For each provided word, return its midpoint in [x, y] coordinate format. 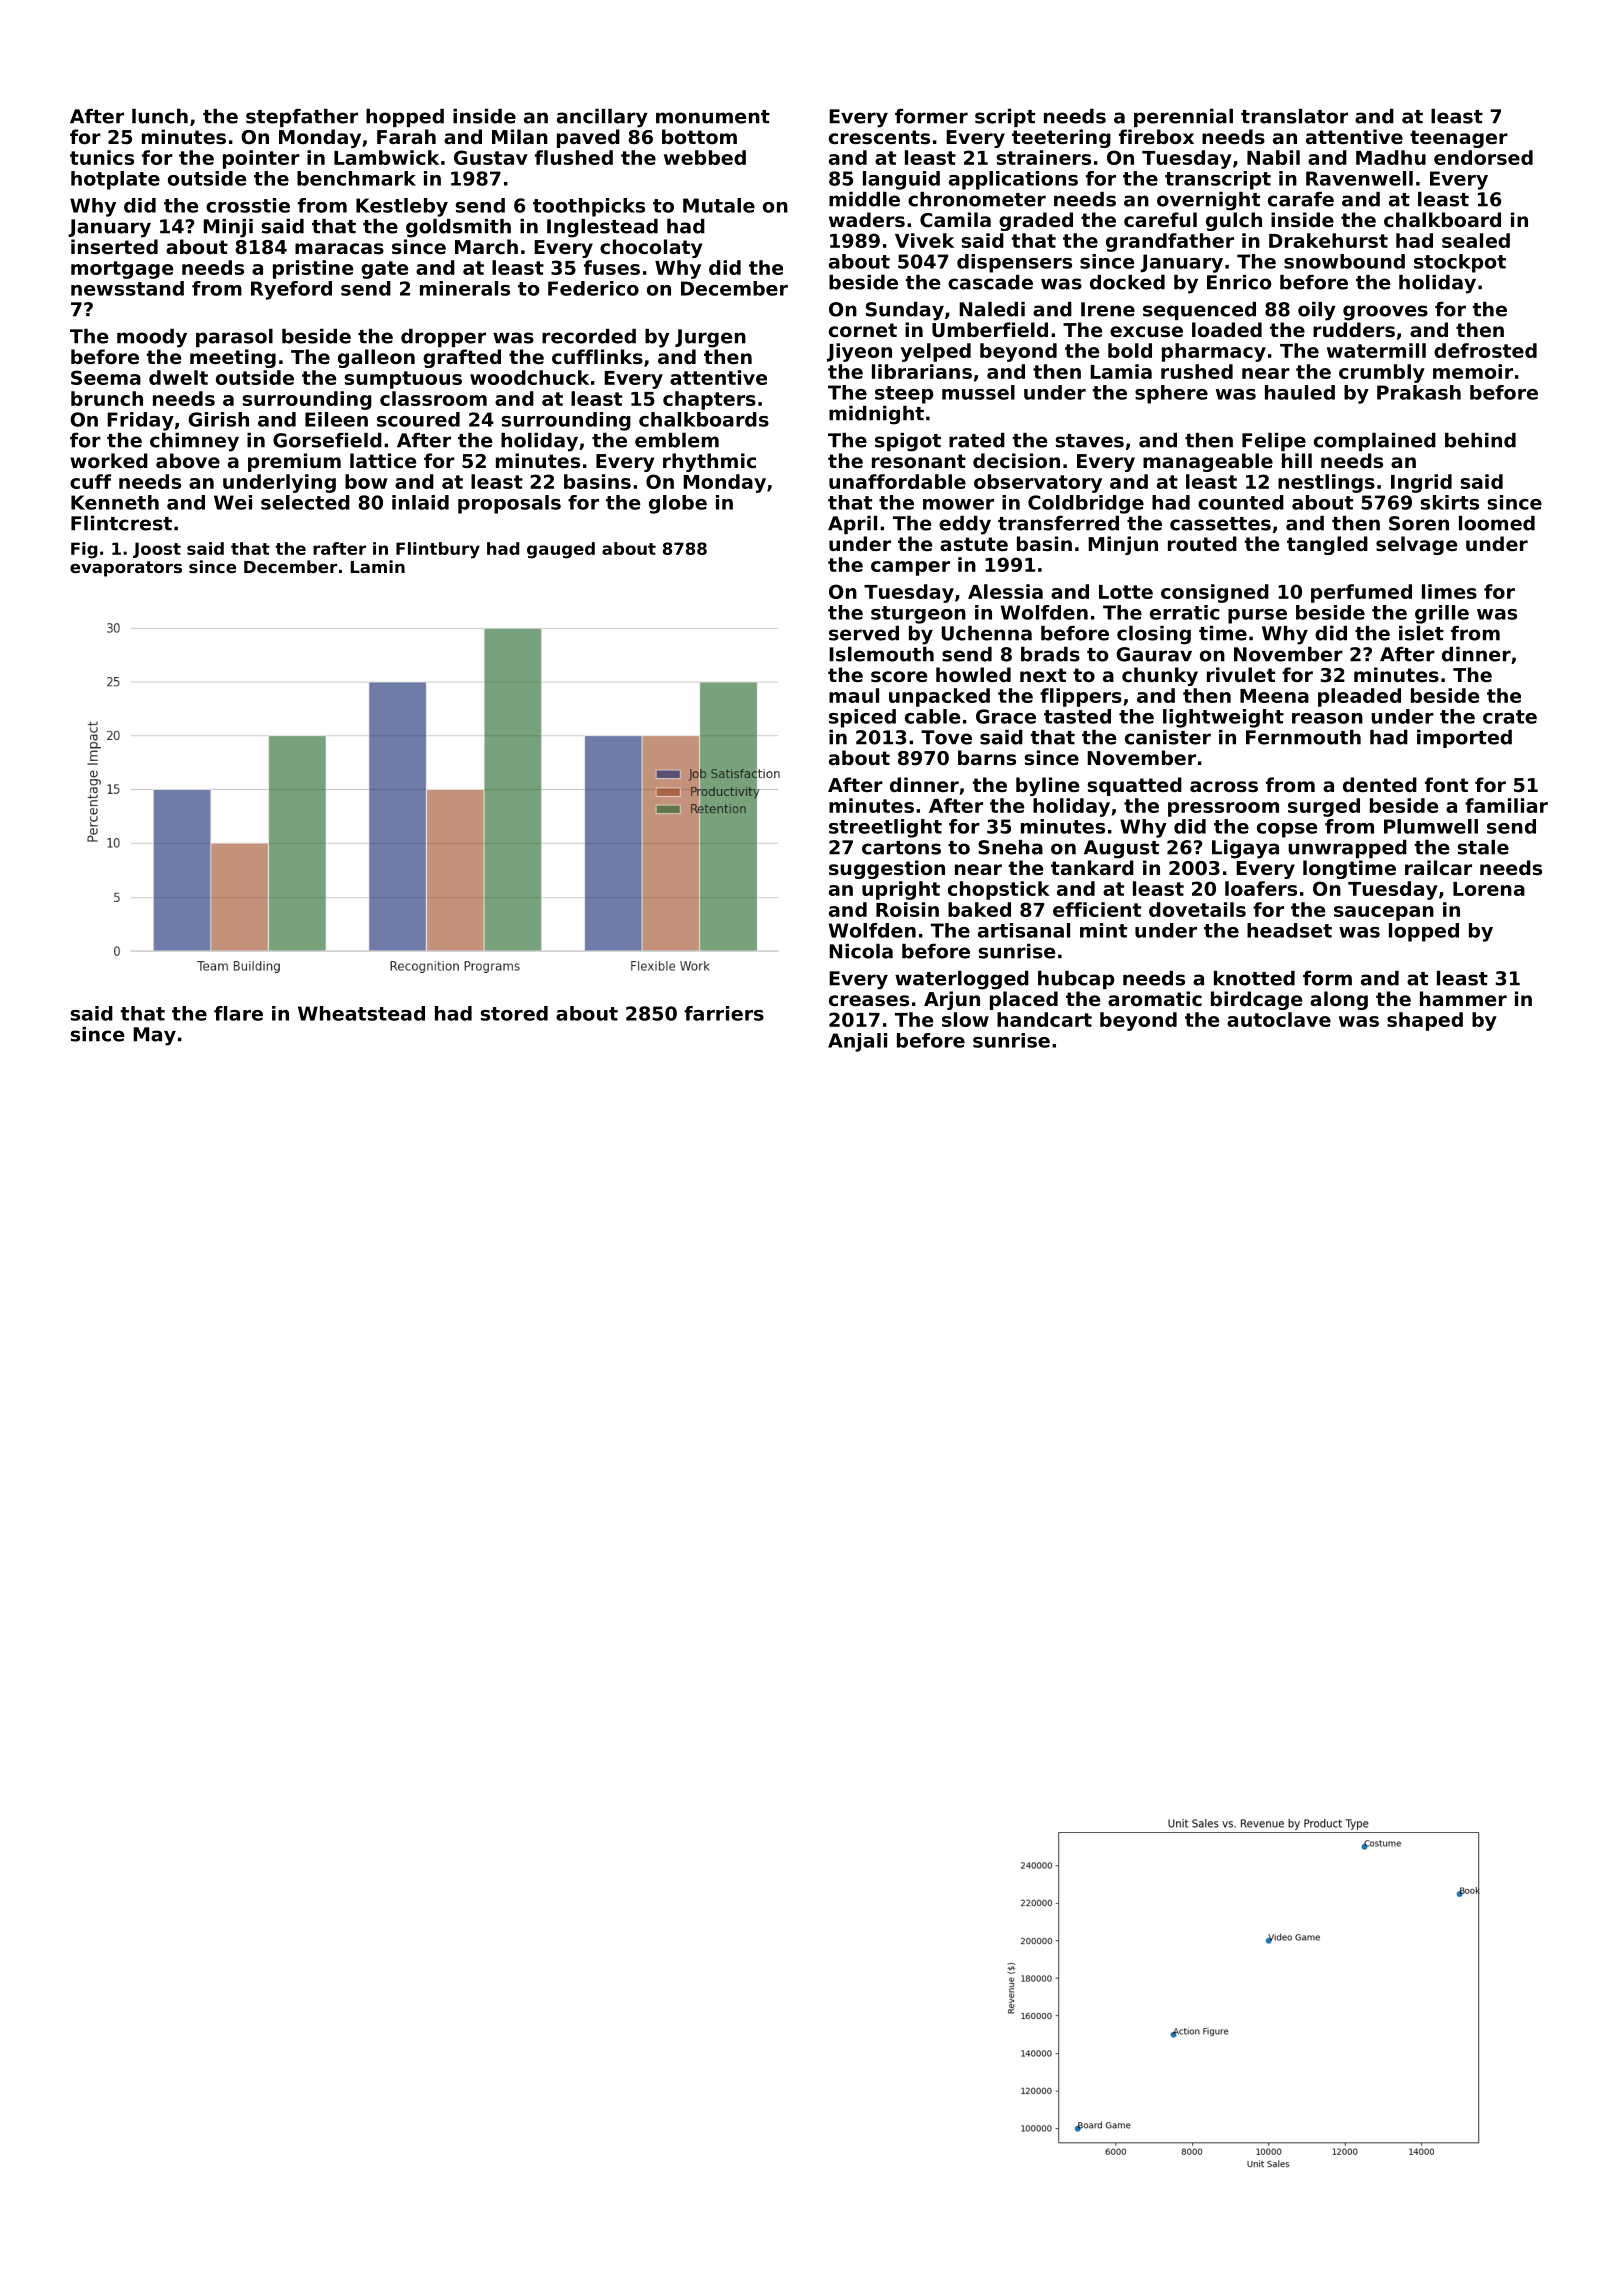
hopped [405, 118]
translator [1294, 116]
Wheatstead [361, 1013]
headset [1289, 930]
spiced [862, 718]
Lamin [378, 566]
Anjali [857, 1042]
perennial [1183, 118]
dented [1380, 784]
